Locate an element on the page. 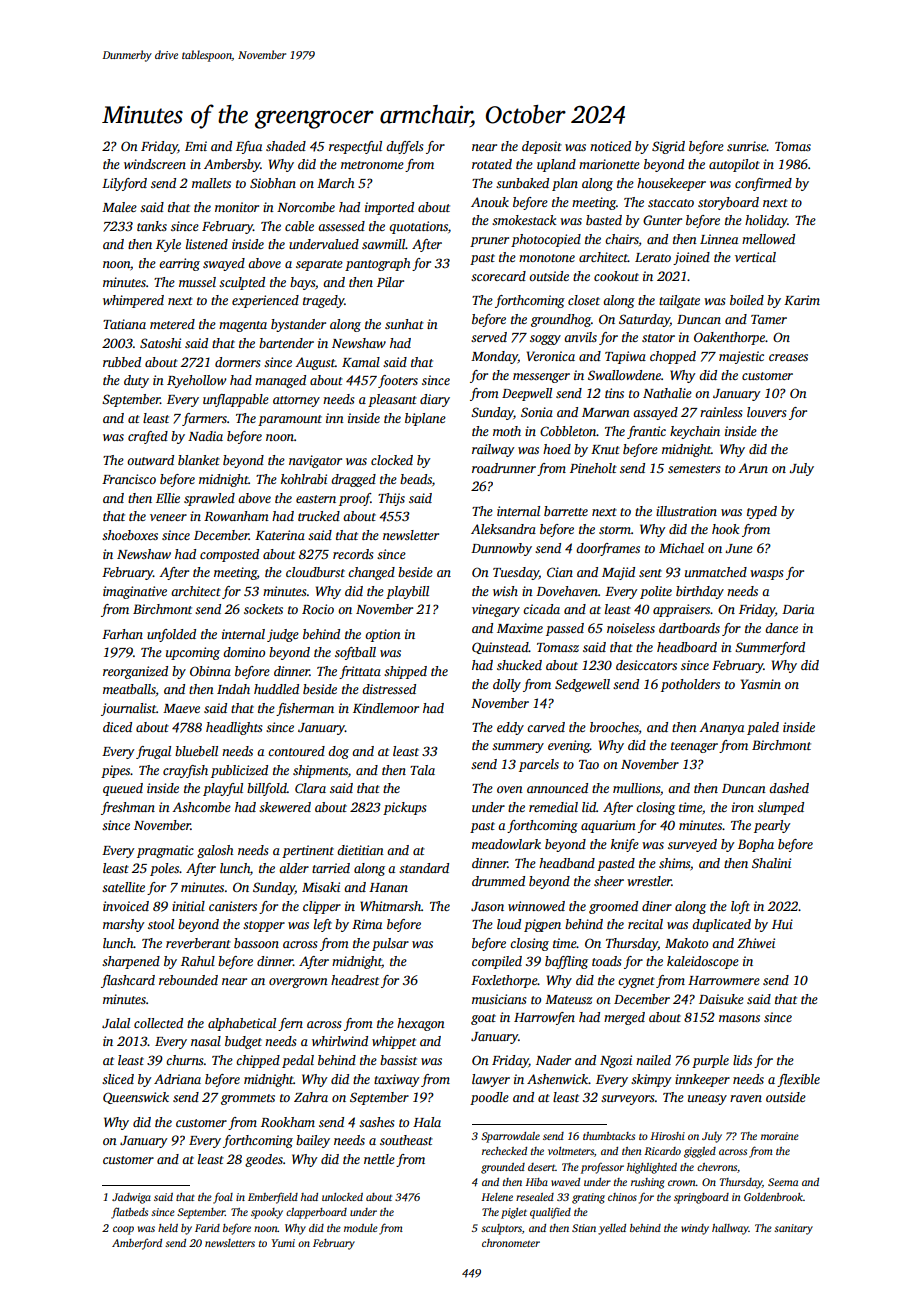 The height and width of the document is (1308, 924). flexible is located at coordinates (798, 1080).
